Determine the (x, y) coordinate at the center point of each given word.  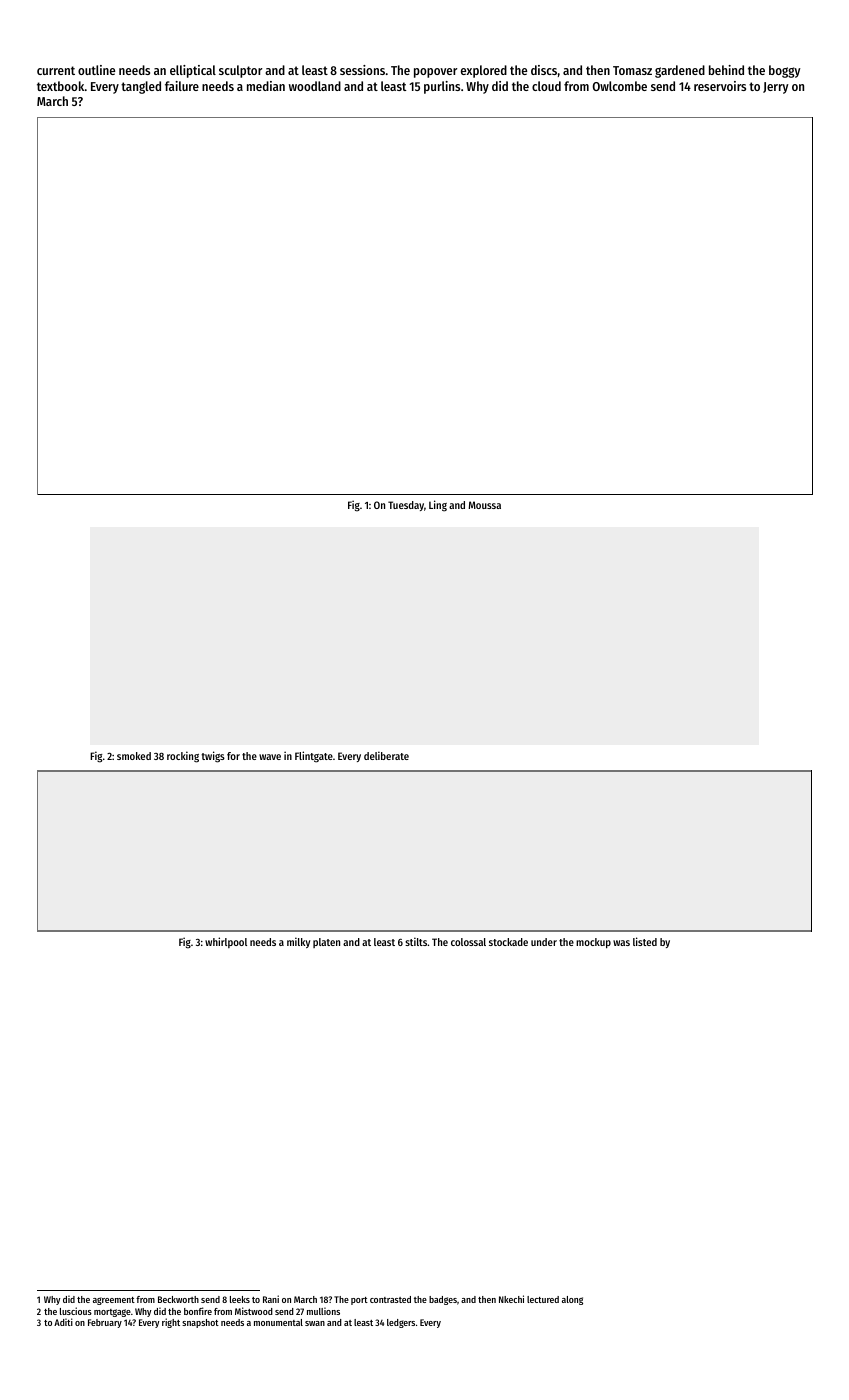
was (621, 943)
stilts (416, 941)
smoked (134, 756)
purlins (442, 87)
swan (315, 1323)
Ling (438, 506)
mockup (593, 943)
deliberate (386, 755)
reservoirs (720, 86)
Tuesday (406, 506)
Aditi (63, 1322)
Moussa (484, 505)
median (266, 86)
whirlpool (226, 942)
